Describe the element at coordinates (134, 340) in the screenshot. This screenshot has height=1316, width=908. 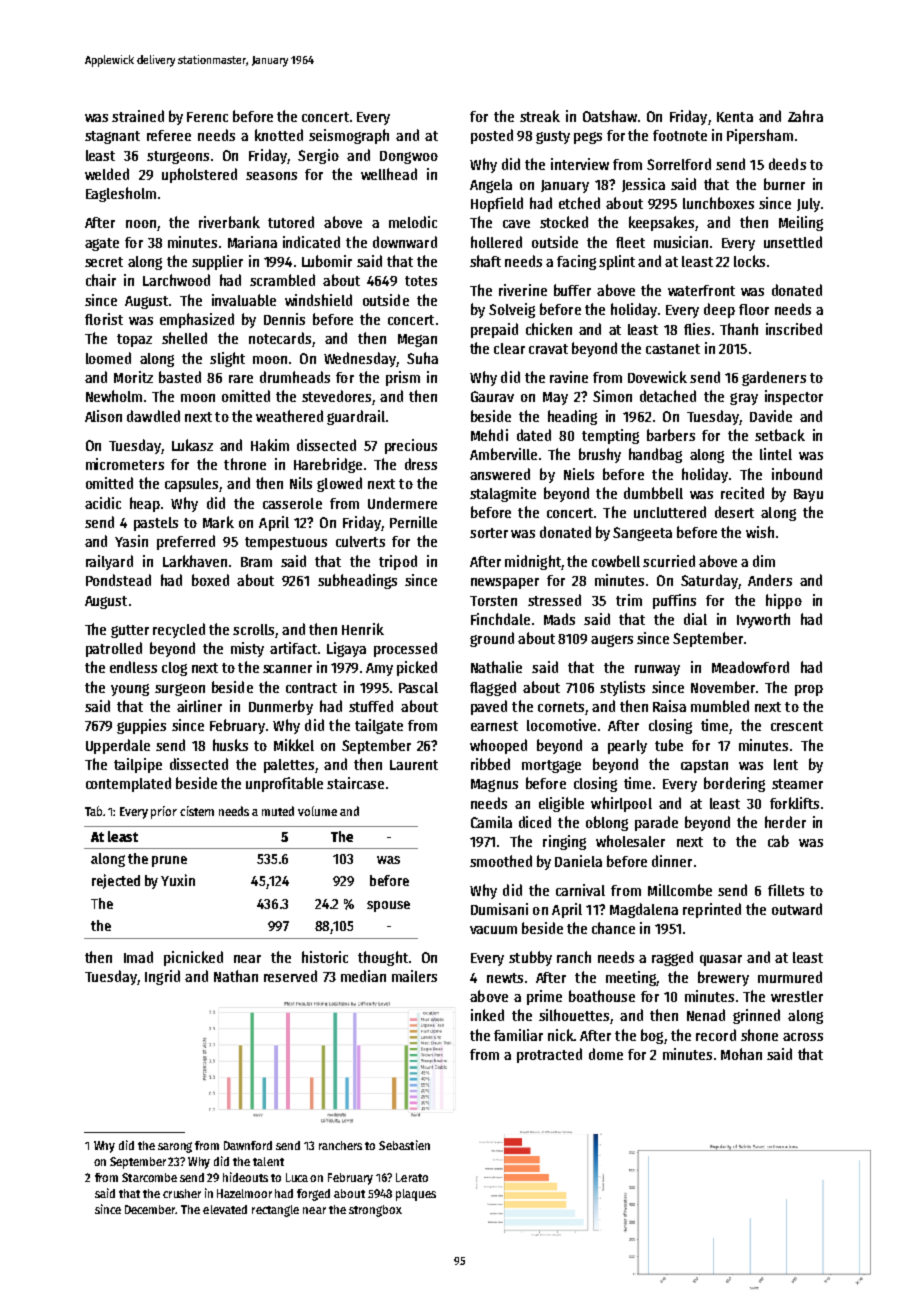
I see `topaz` at that location.
